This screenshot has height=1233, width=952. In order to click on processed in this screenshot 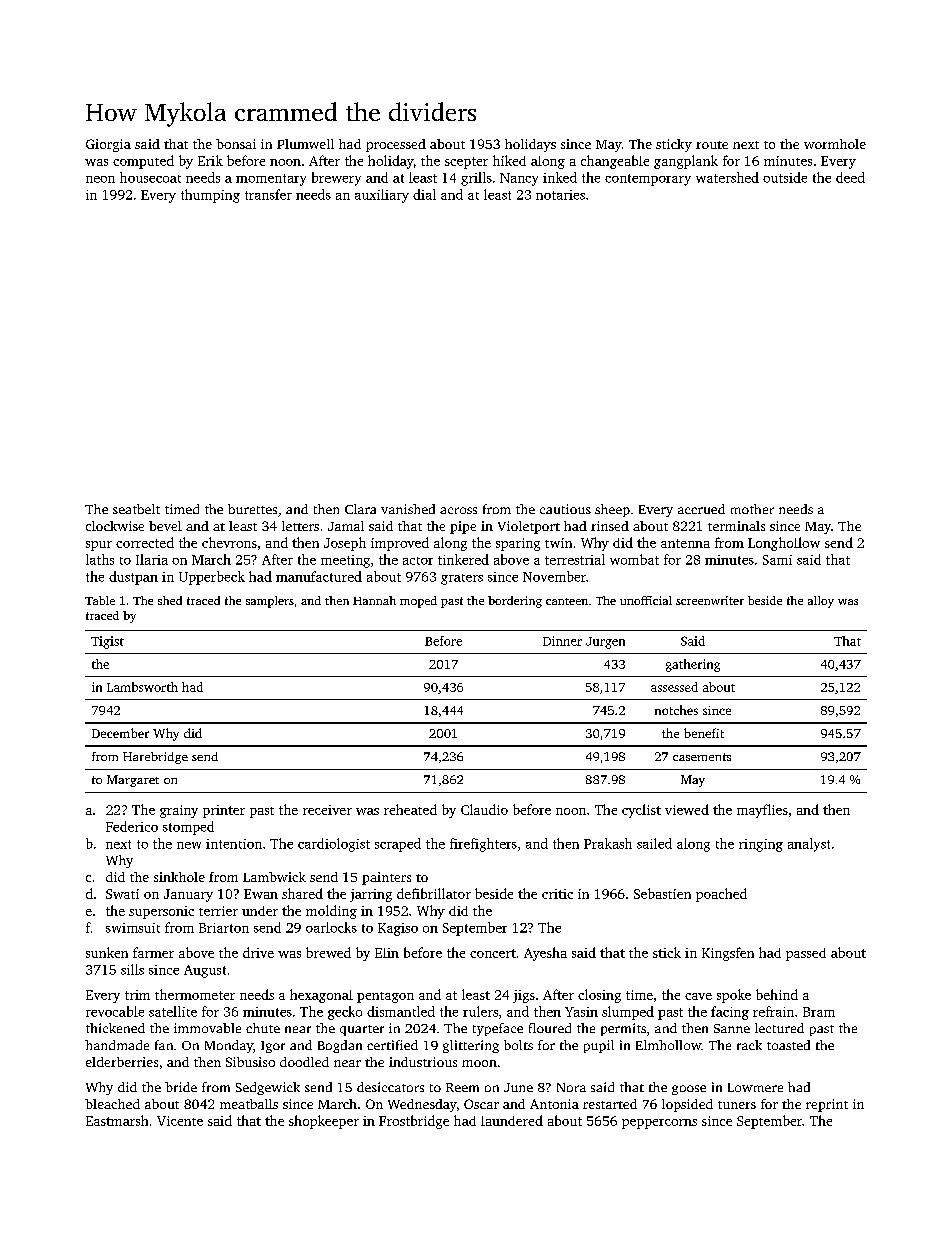, I will do `click(396, 145)`.
